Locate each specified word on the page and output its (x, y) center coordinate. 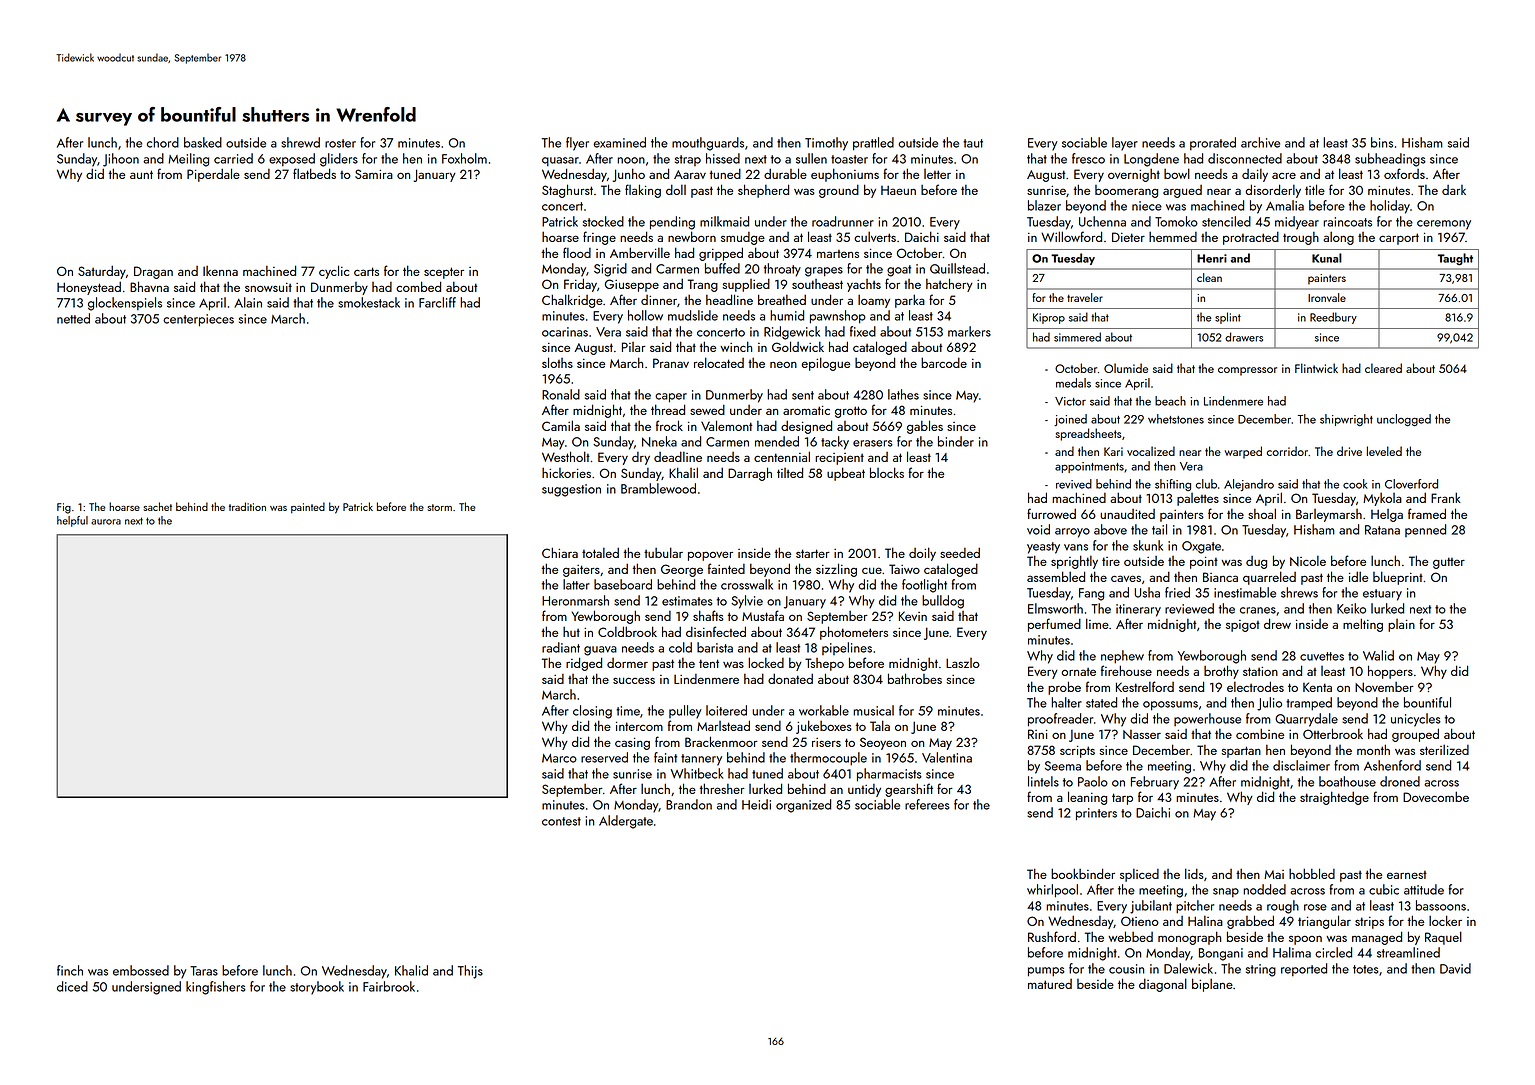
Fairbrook (389, 986)
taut (973, 143)
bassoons (1441, 905)
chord (163, 142)
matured (1050, 984)
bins (1382, 142)
